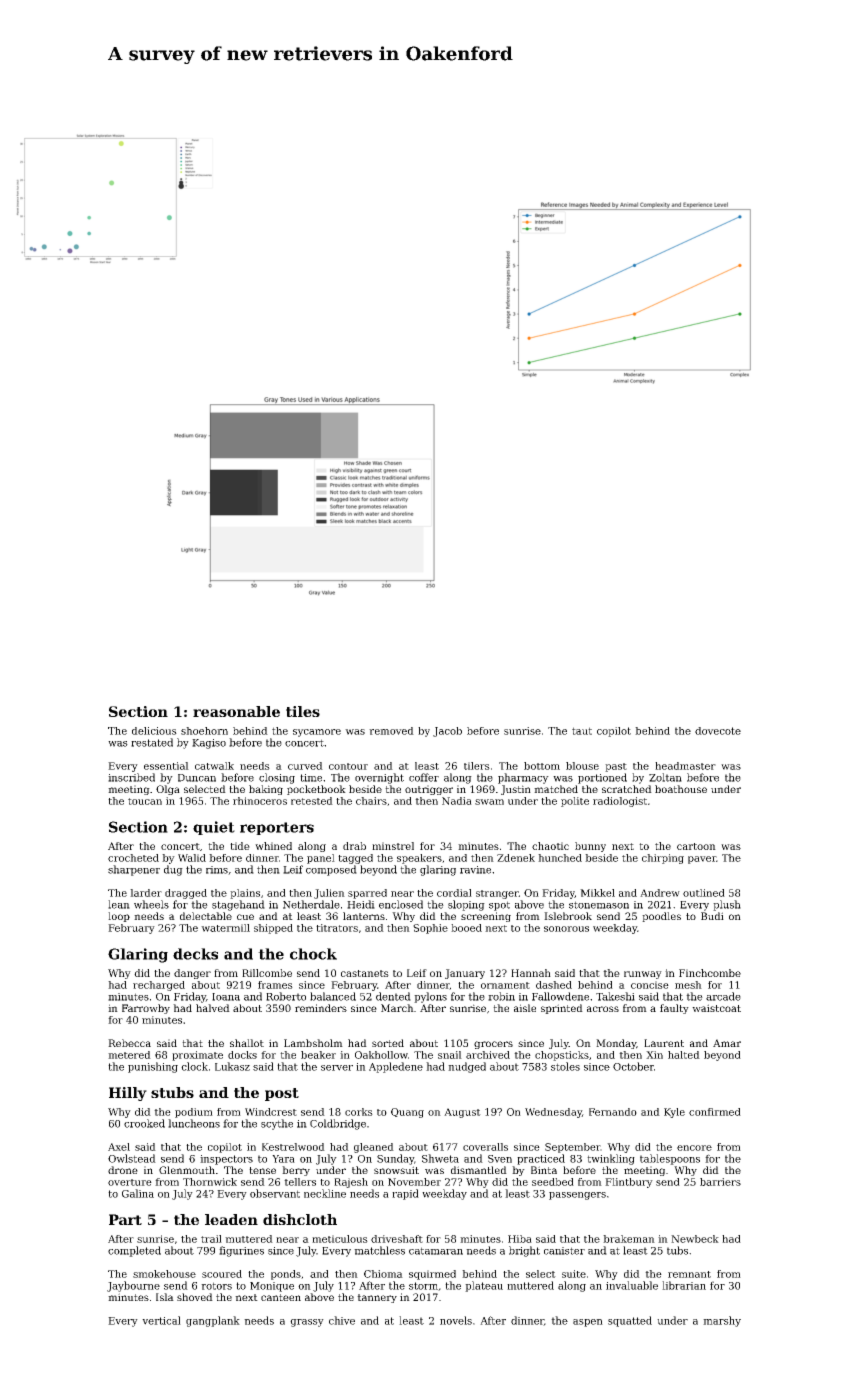 This screenshot has height=1400, width=849. I want to click on librarian, so click(684, 1285).
